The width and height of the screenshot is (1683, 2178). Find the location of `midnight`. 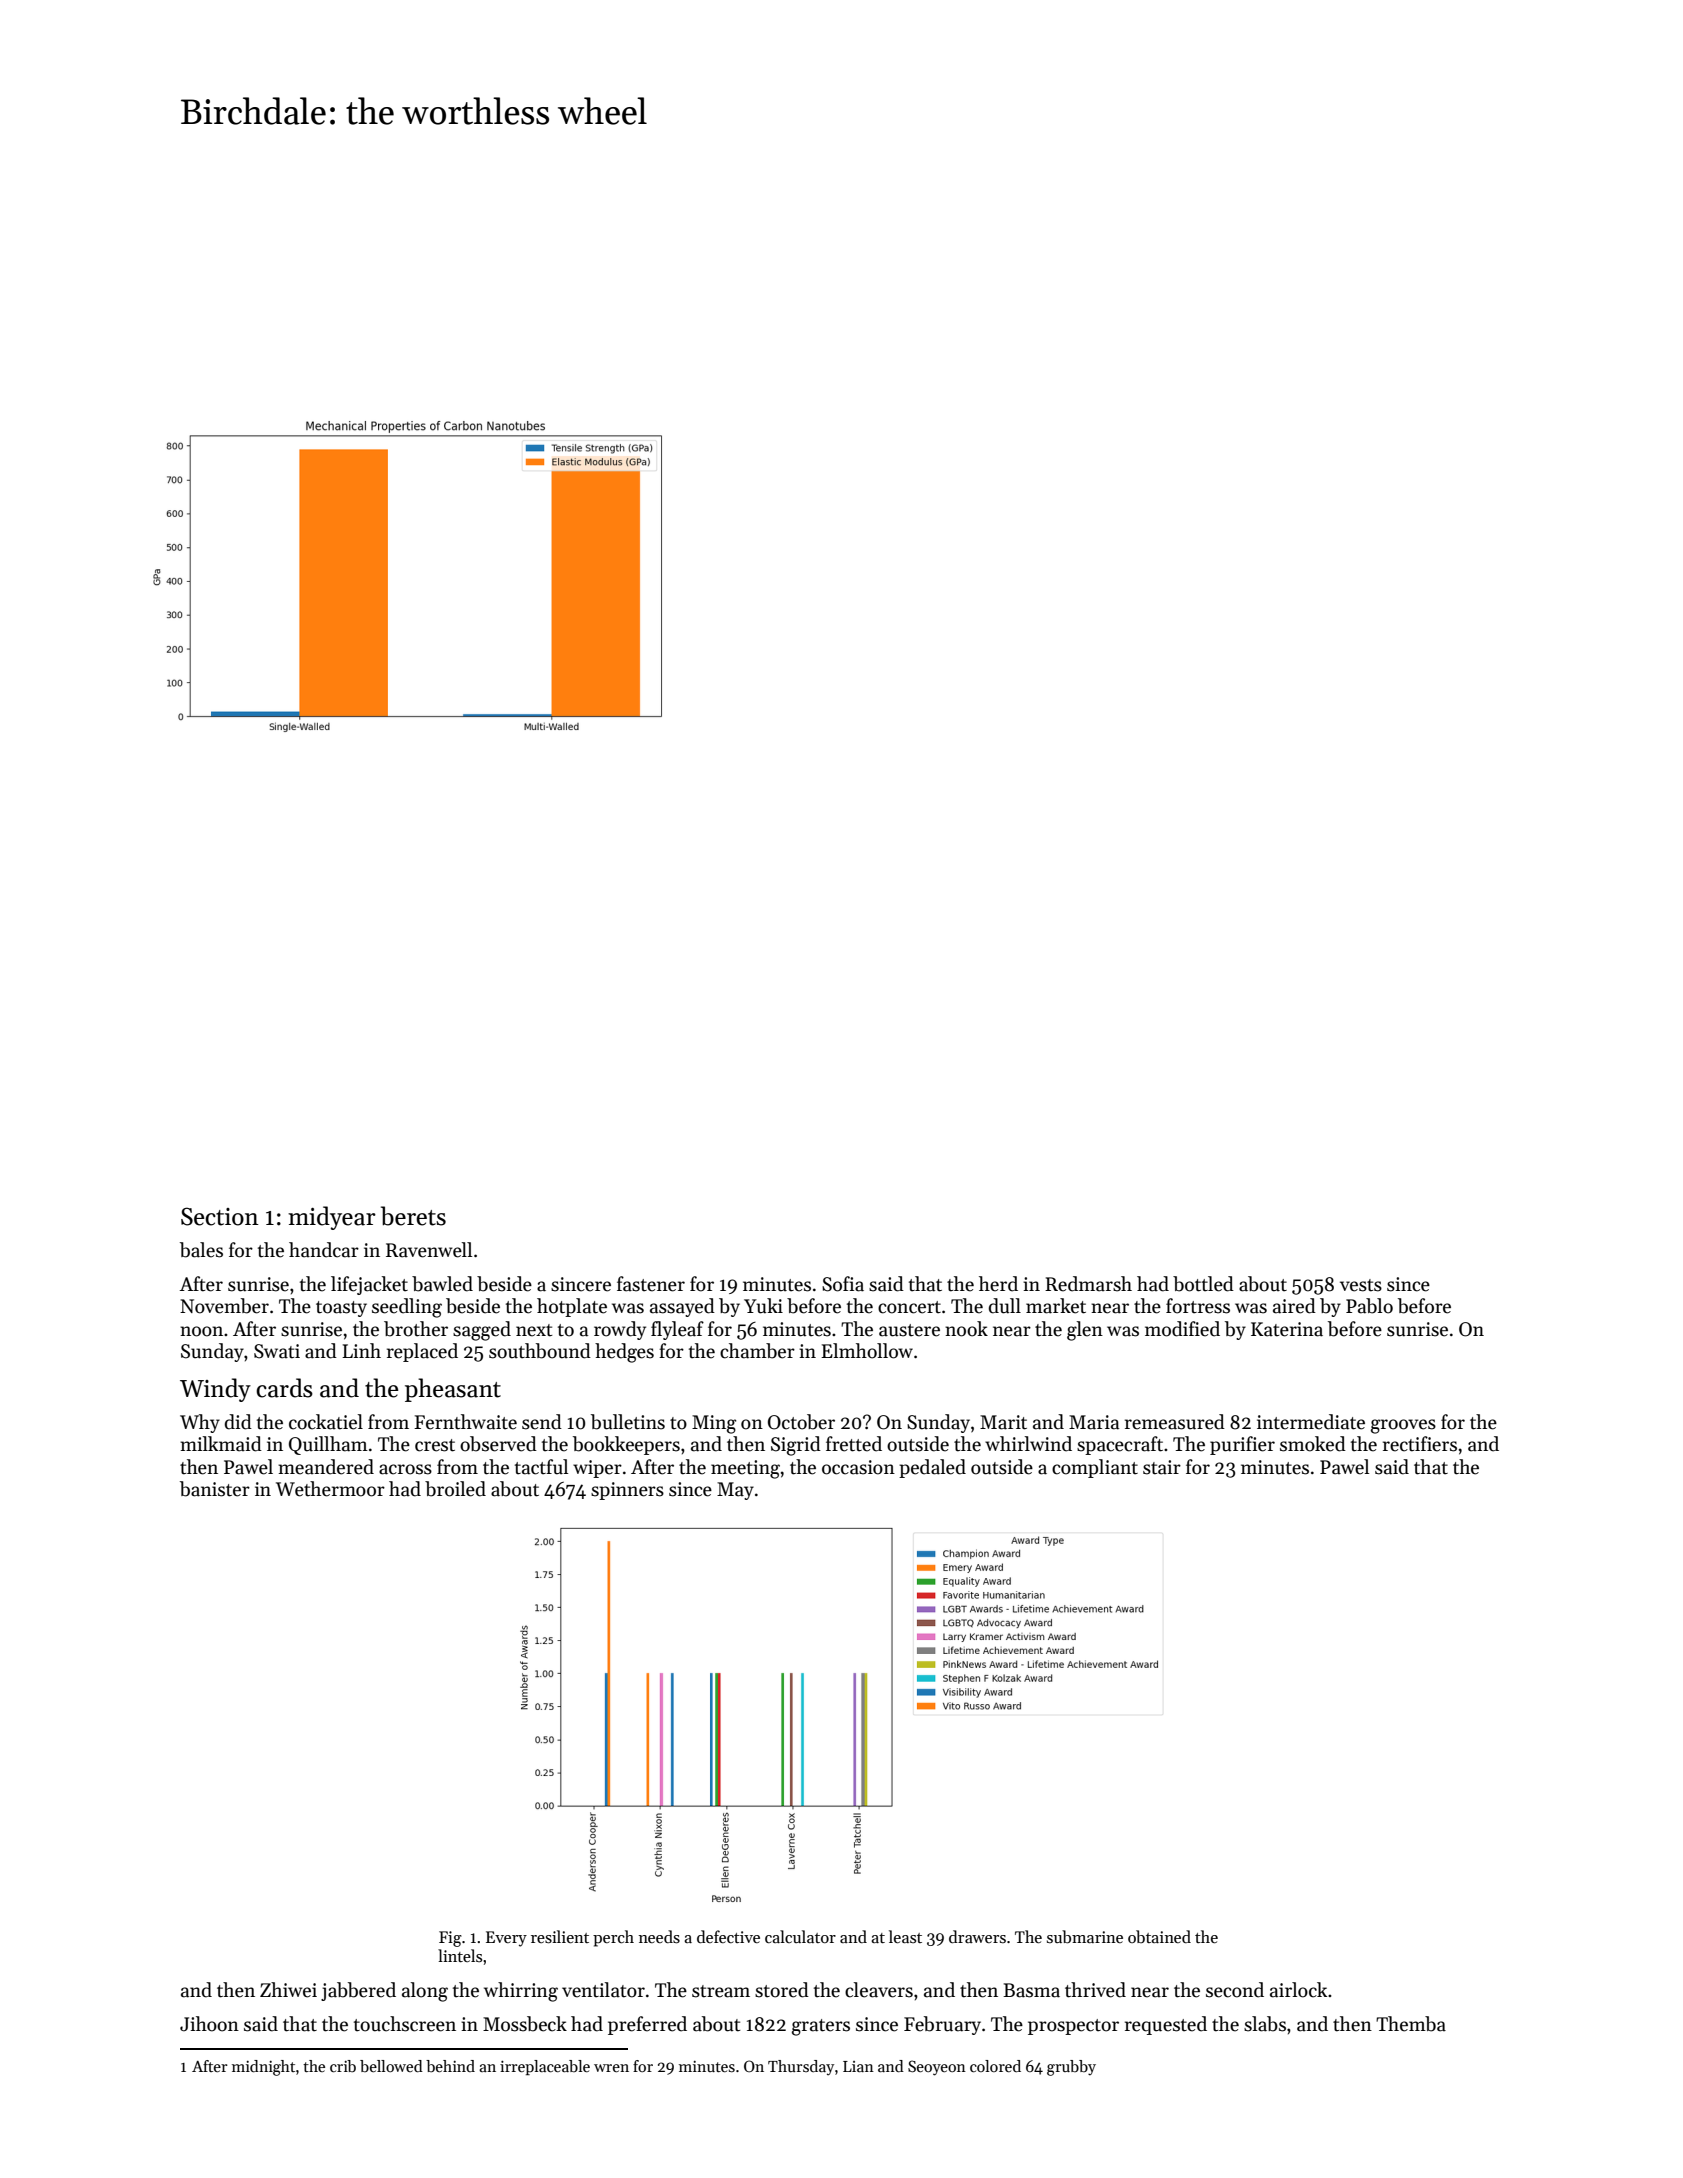

midnight is located at coordinates (263, 2068).
